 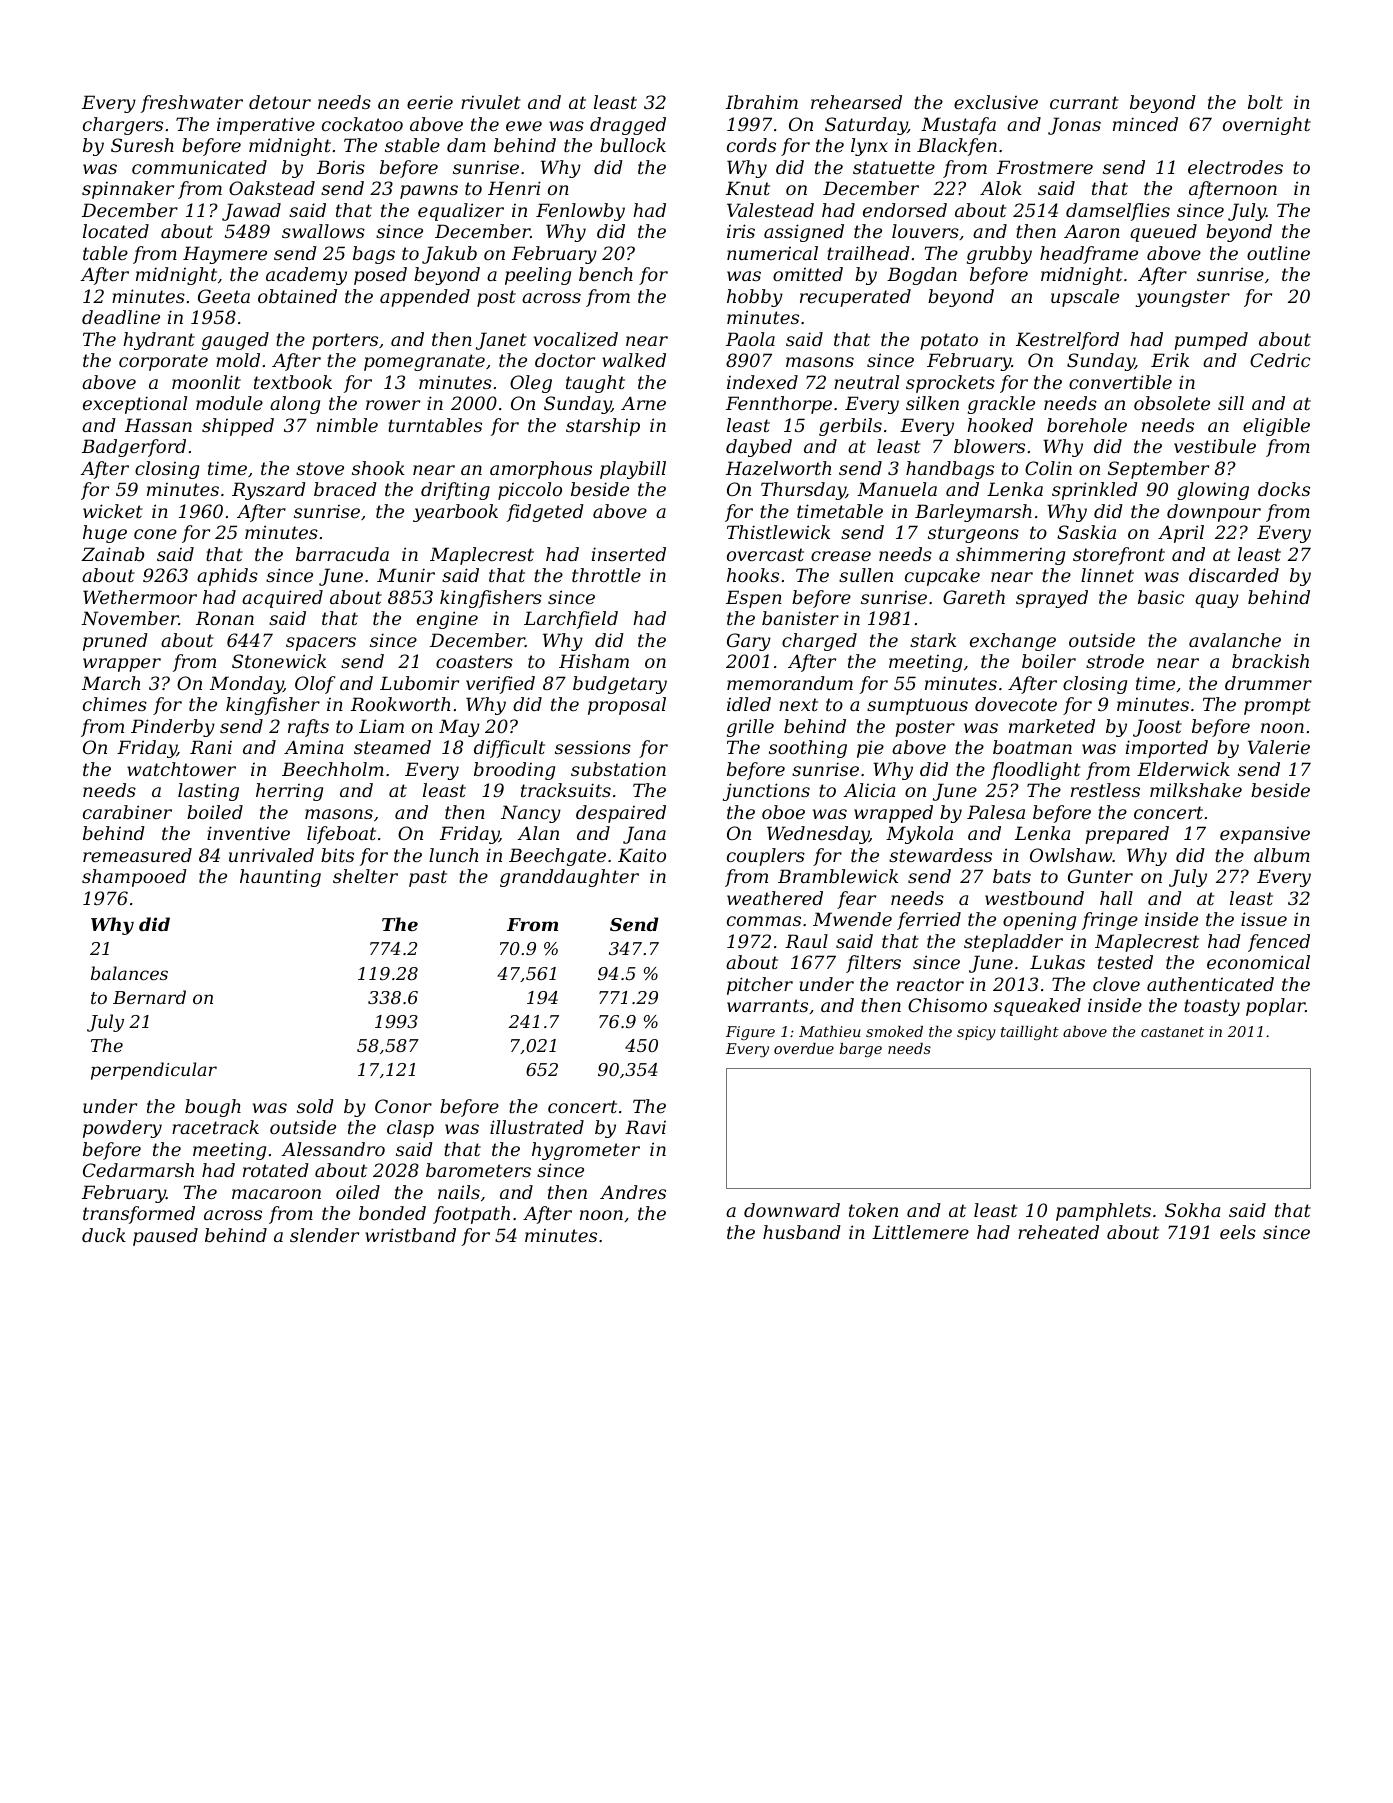 What do you see at coordinates (1058, 1232) in the screenshot?
I see `reheated` at bounding box center [1058, 1232].
